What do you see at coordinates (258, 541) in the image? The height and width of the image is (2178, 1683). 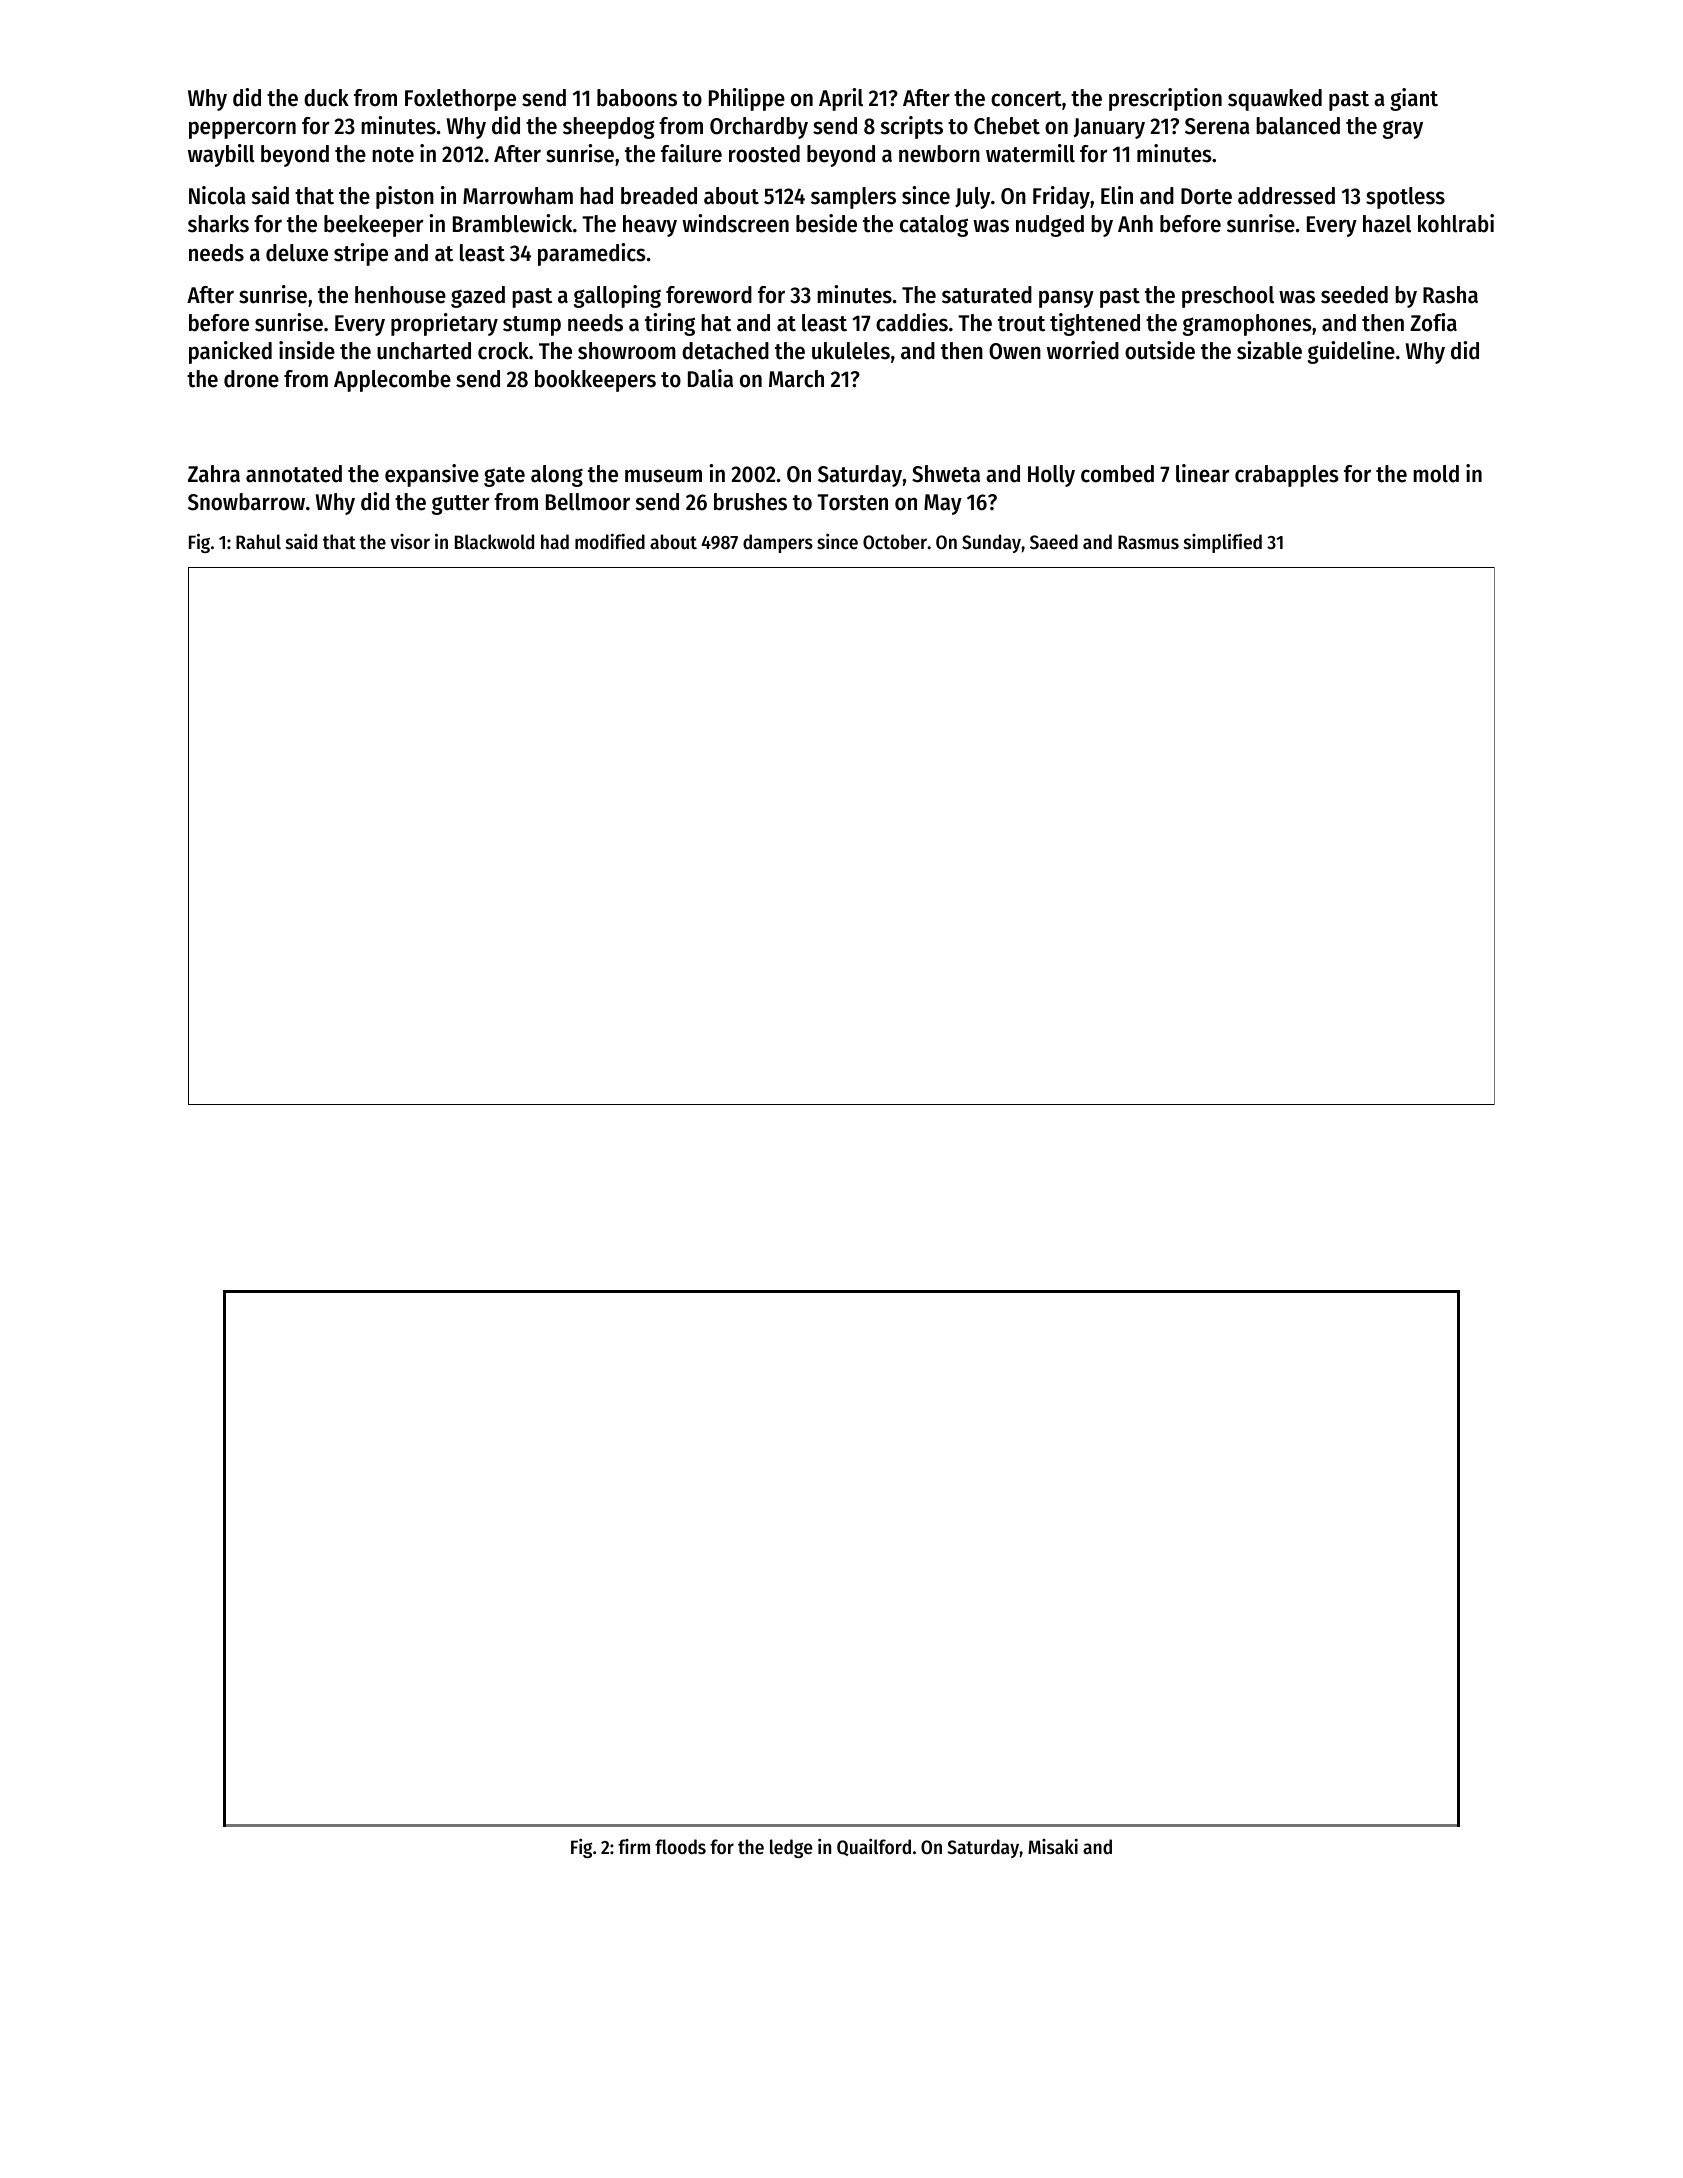 I see `Rahul` at bounding box center [258, 541].
